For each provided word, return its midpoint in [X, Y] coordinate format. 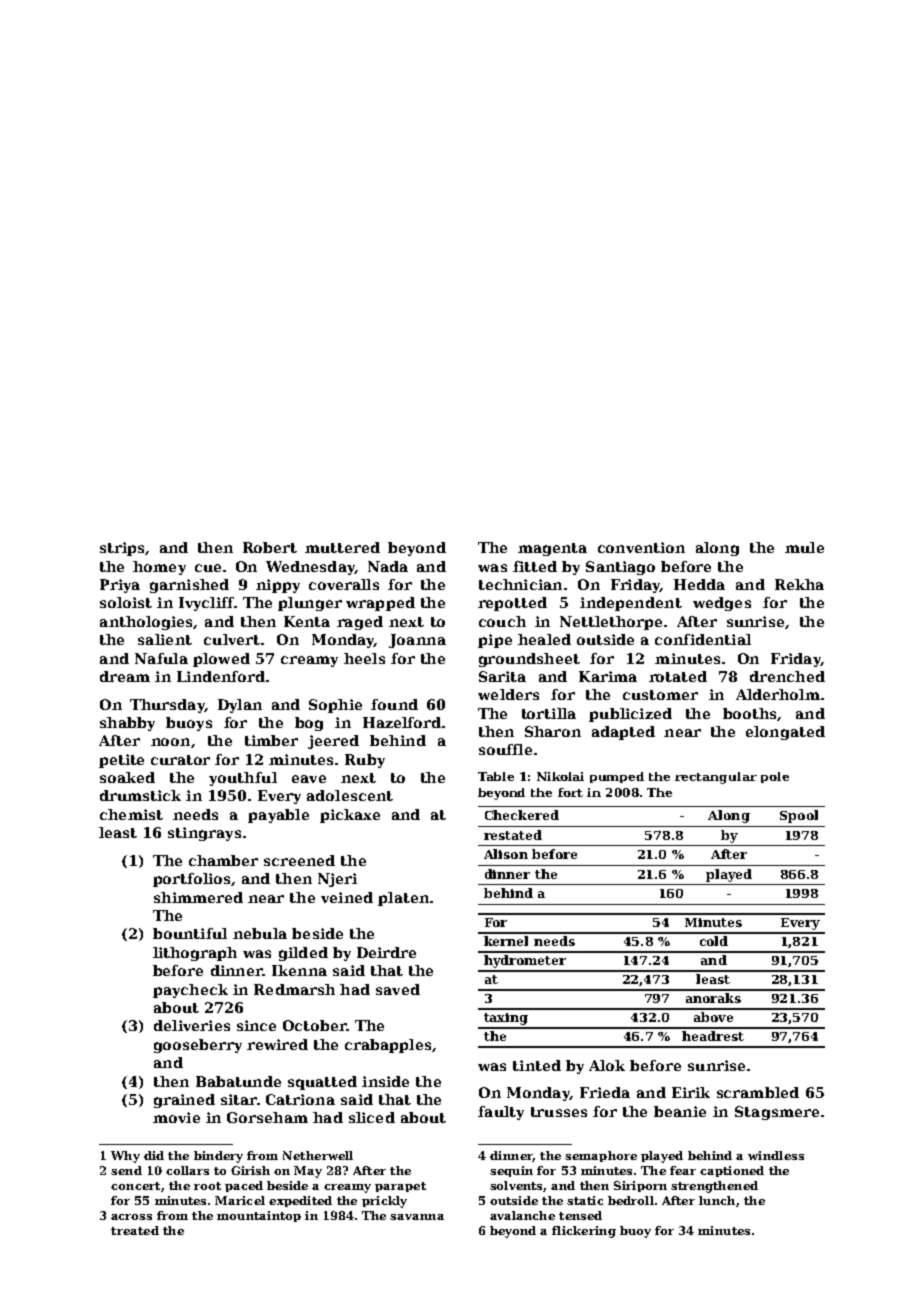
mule [804, 547]
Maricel [240, 1200]
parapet [400, 1187]
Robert [270, 547]
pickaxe [350, 816]
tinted [537, 1065]
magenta [552, 549]
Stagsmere [777, 1113]
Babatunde [238, 1081]
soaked [127, 777]
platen [403, 899]
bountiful [190, 933]
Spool [799, 816]
